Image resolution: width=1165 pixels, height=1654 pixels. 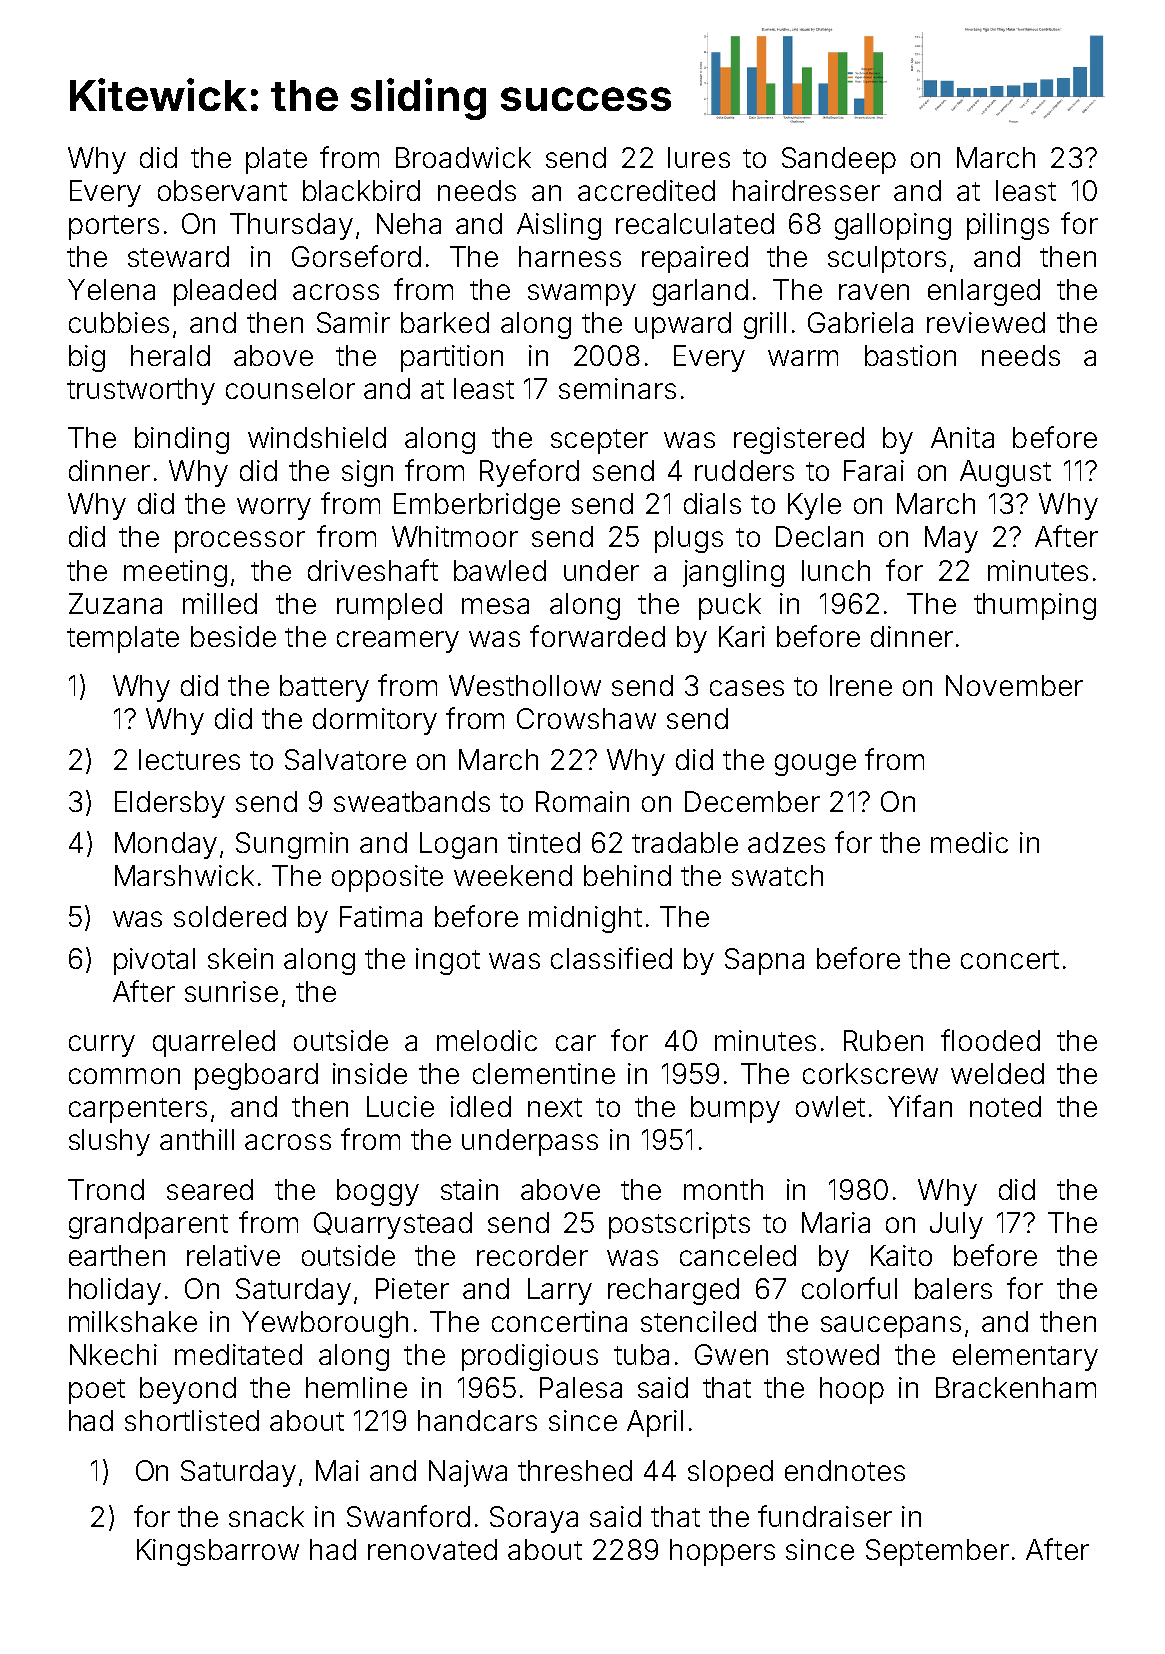 I want to click on lectures, so click(x=189, y=759).
